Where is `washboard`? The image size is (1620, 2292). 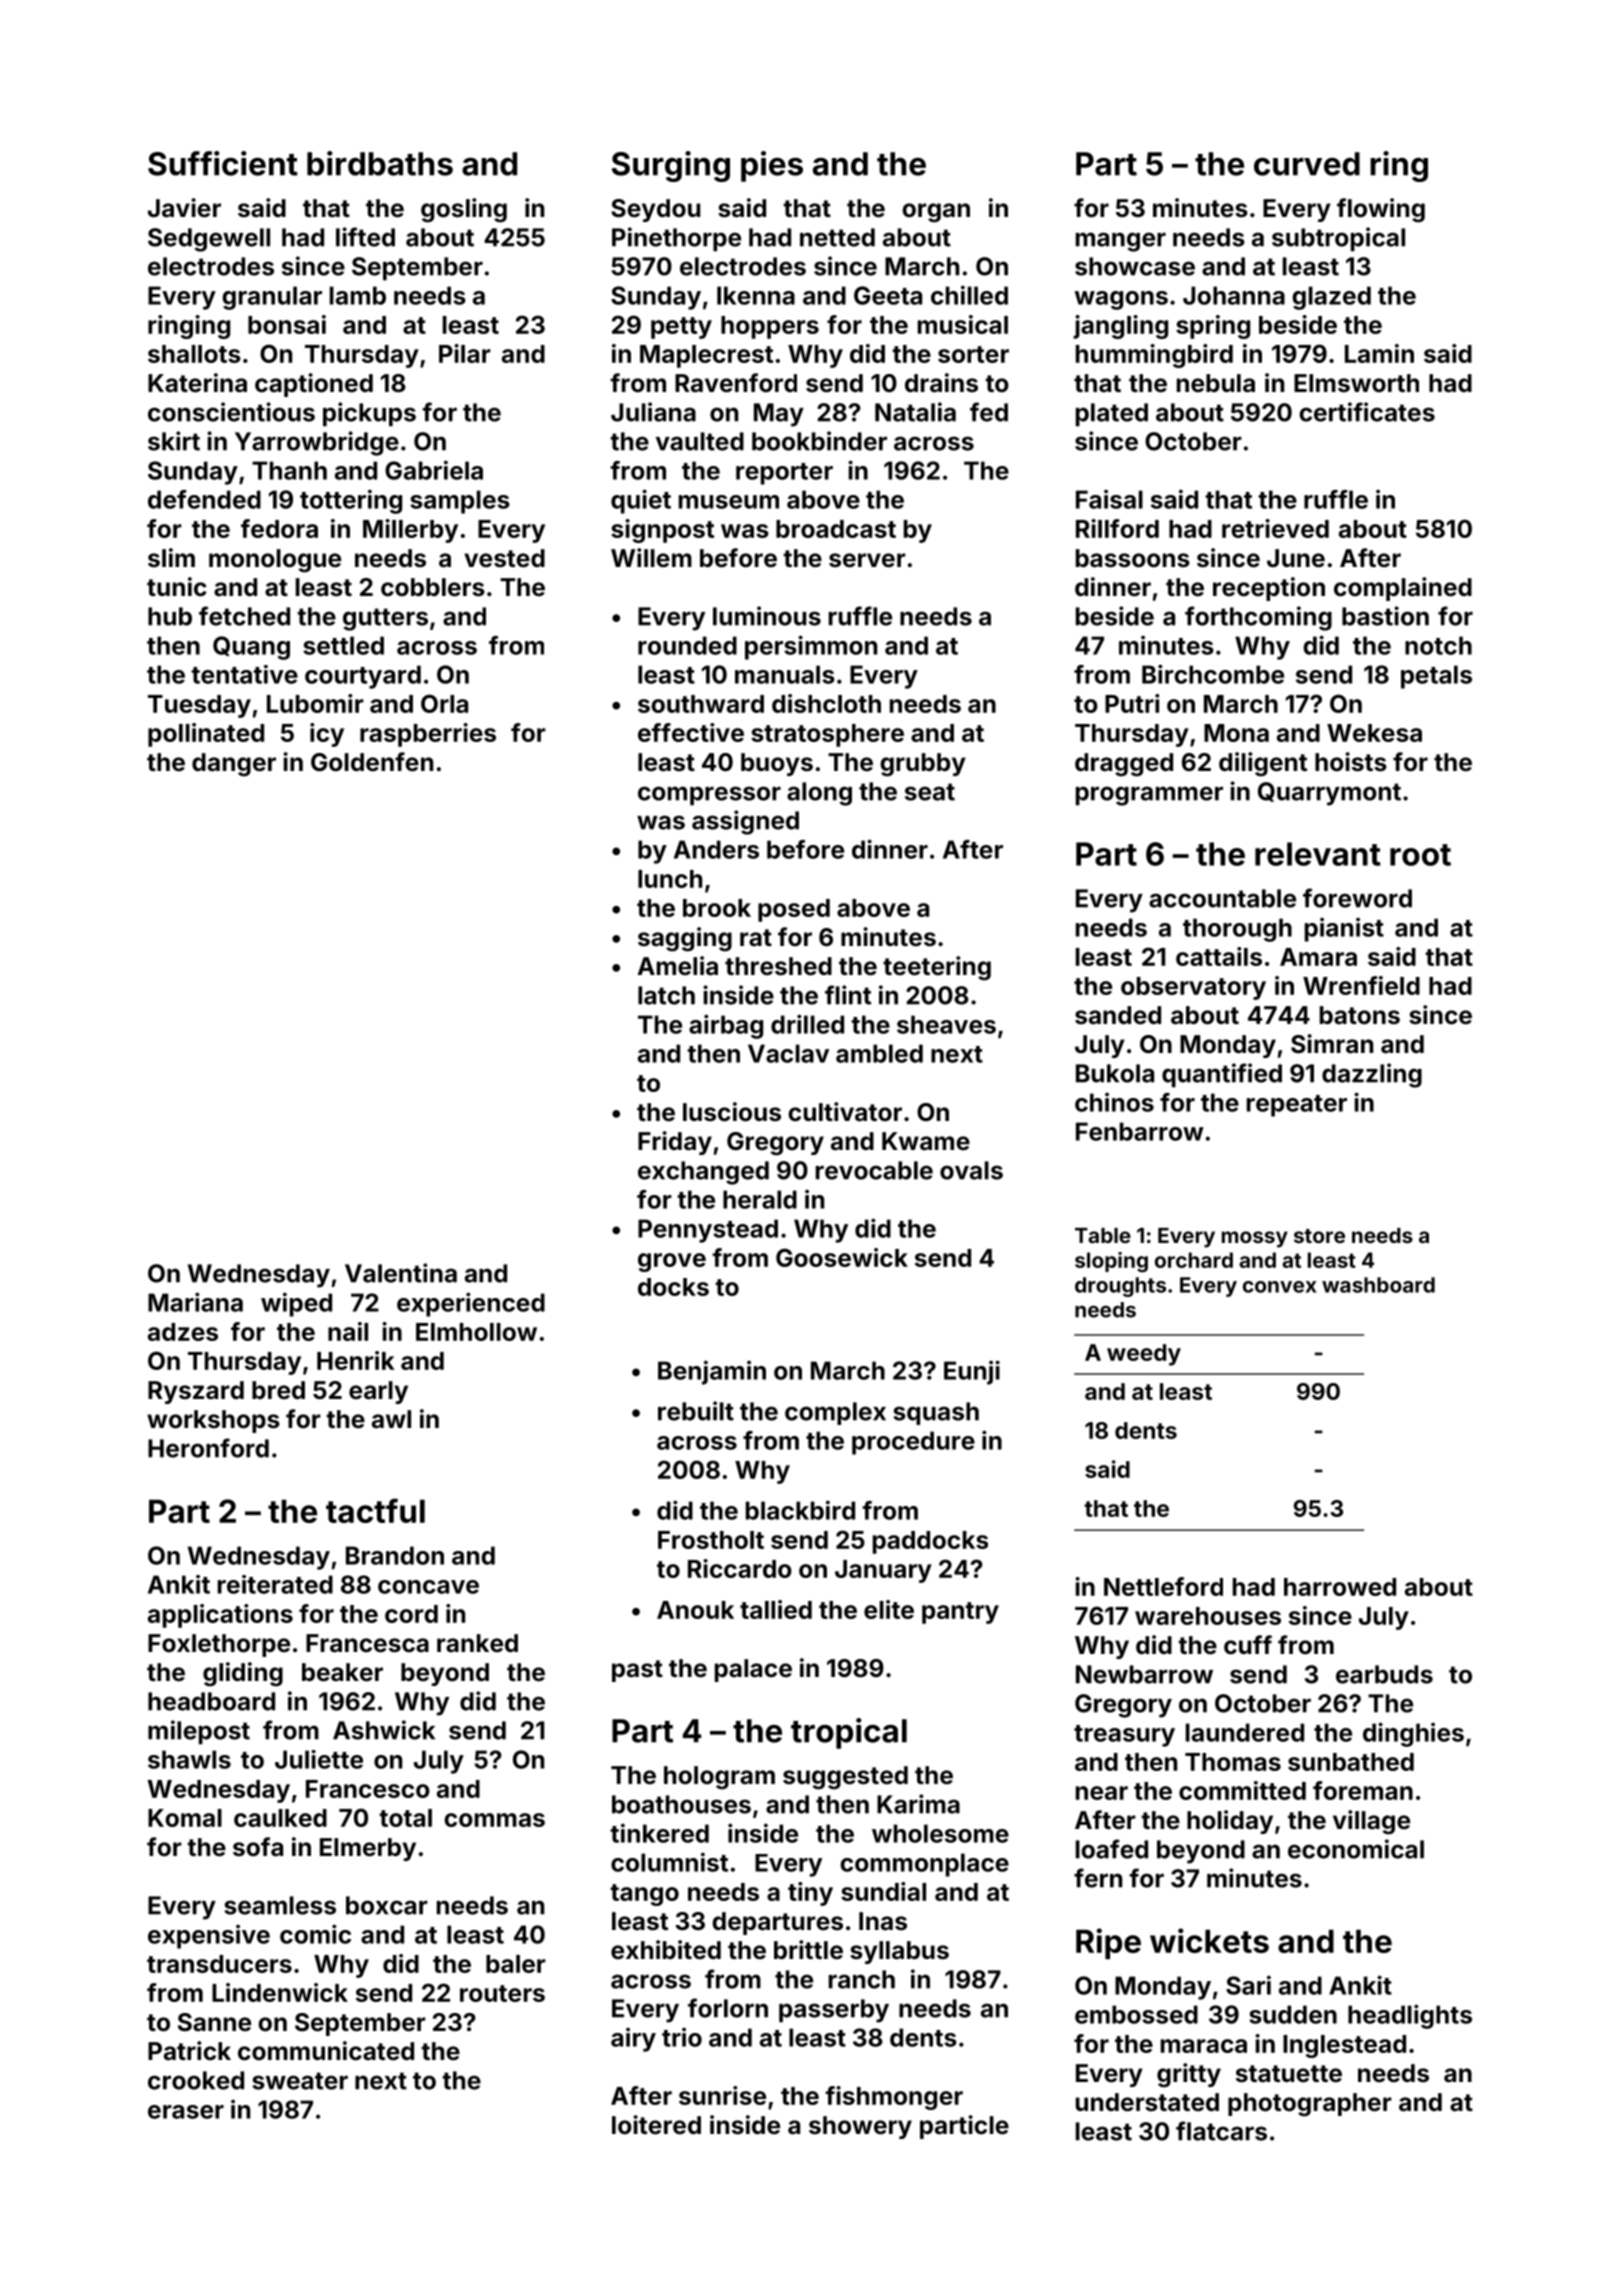 washboard is located at coordinates (1378, 1285).
